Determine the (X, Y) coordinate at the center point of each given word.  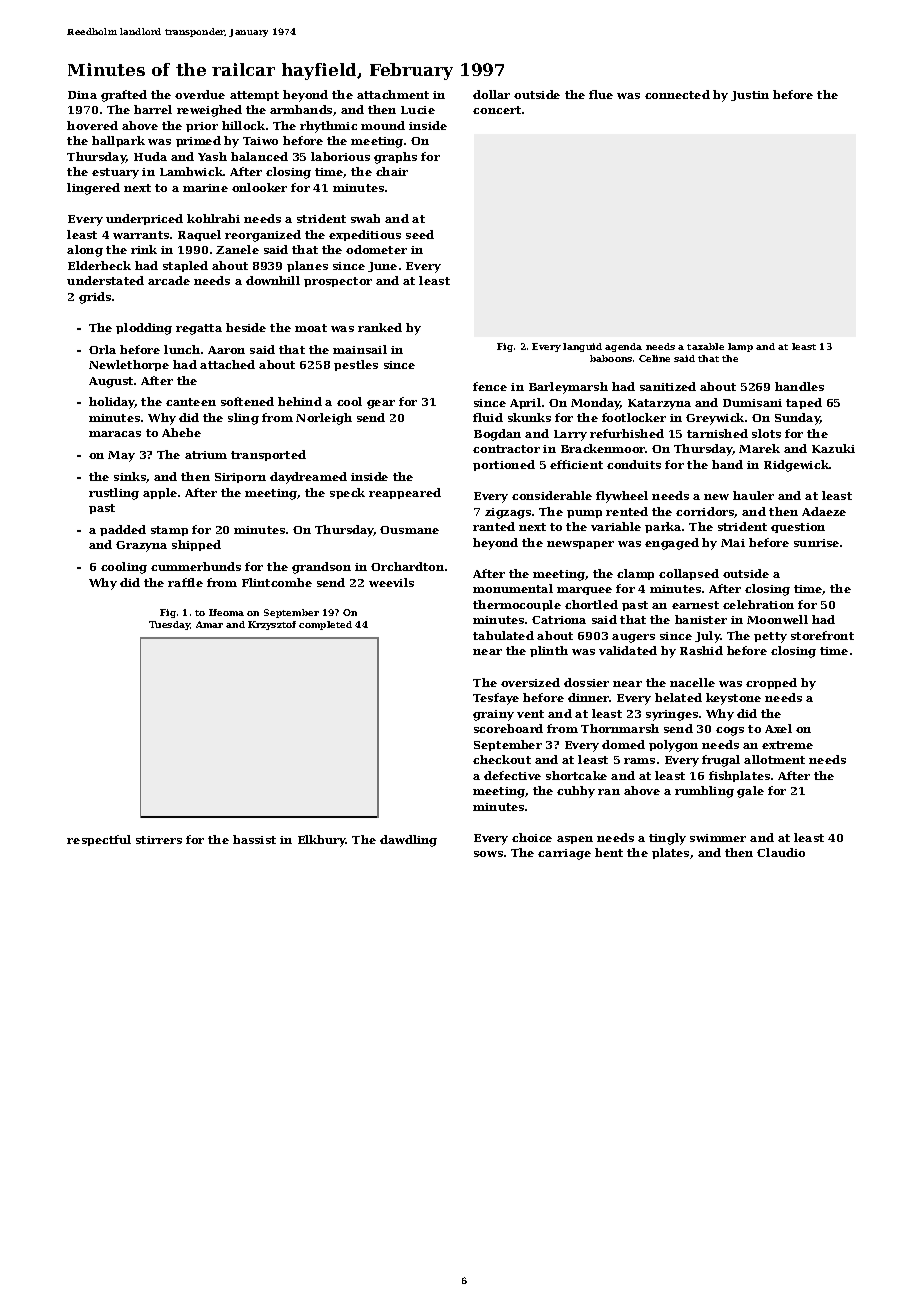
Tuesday (169, 625)
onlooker (259, 187)
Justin (750, 96)
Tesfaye (496, 699)
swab (365, 218)
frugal (721, 761)
